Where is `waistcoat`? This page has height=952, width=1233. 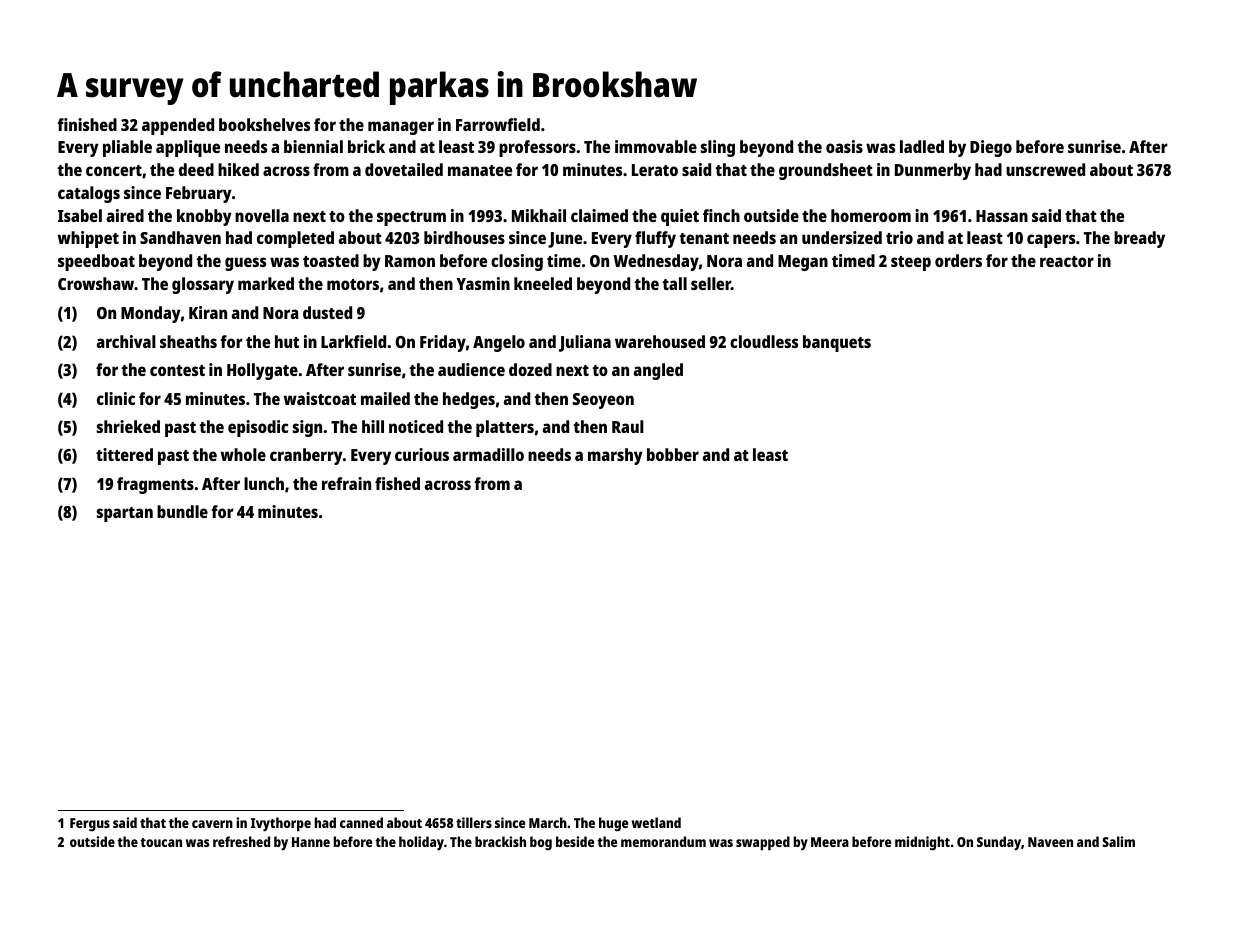
waistcoat is located at coordinates (320, 398).
